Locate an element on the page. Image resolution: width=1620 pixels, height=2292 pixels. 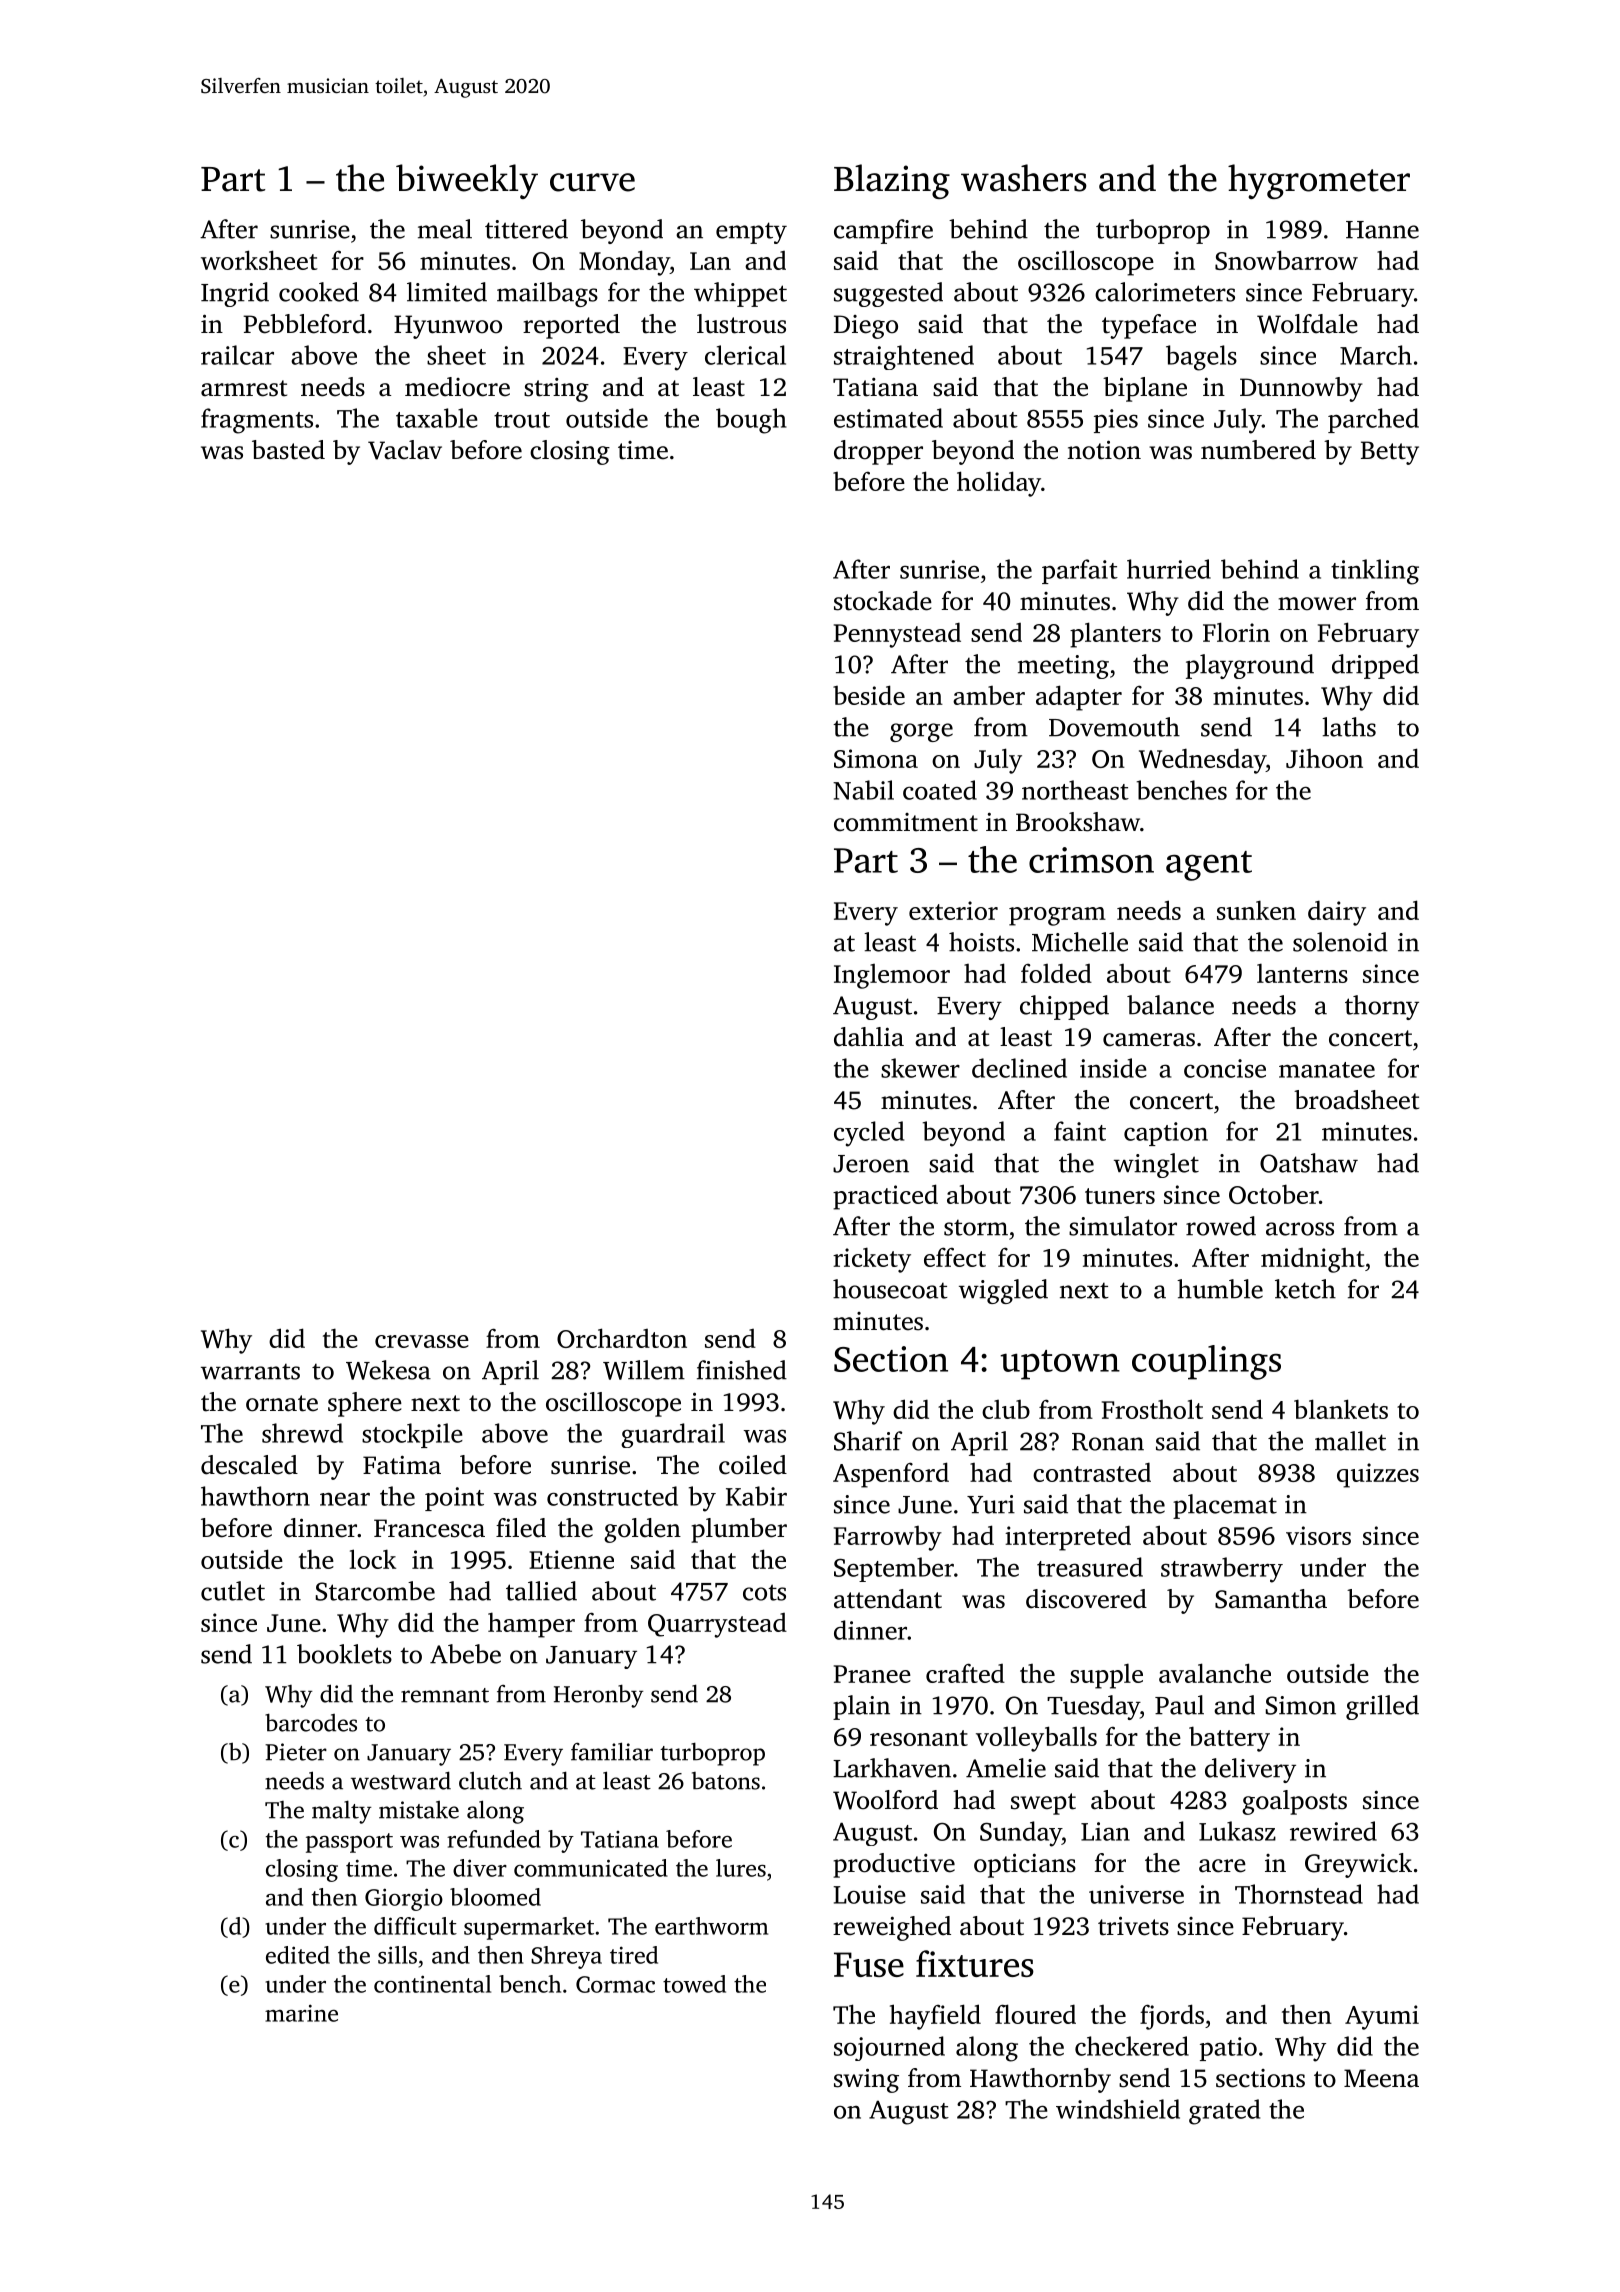
simulator is located at coordinates (1123, 1226).
